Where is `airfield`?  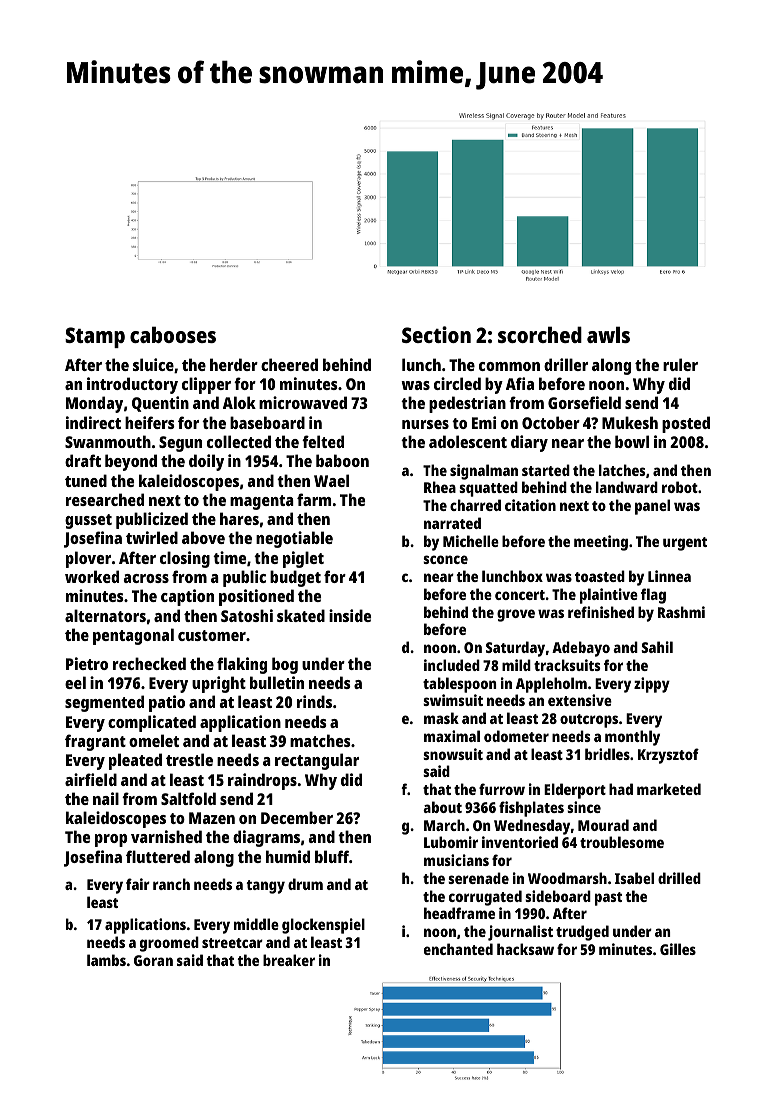 airfield is located at coordinates (91, 779).
